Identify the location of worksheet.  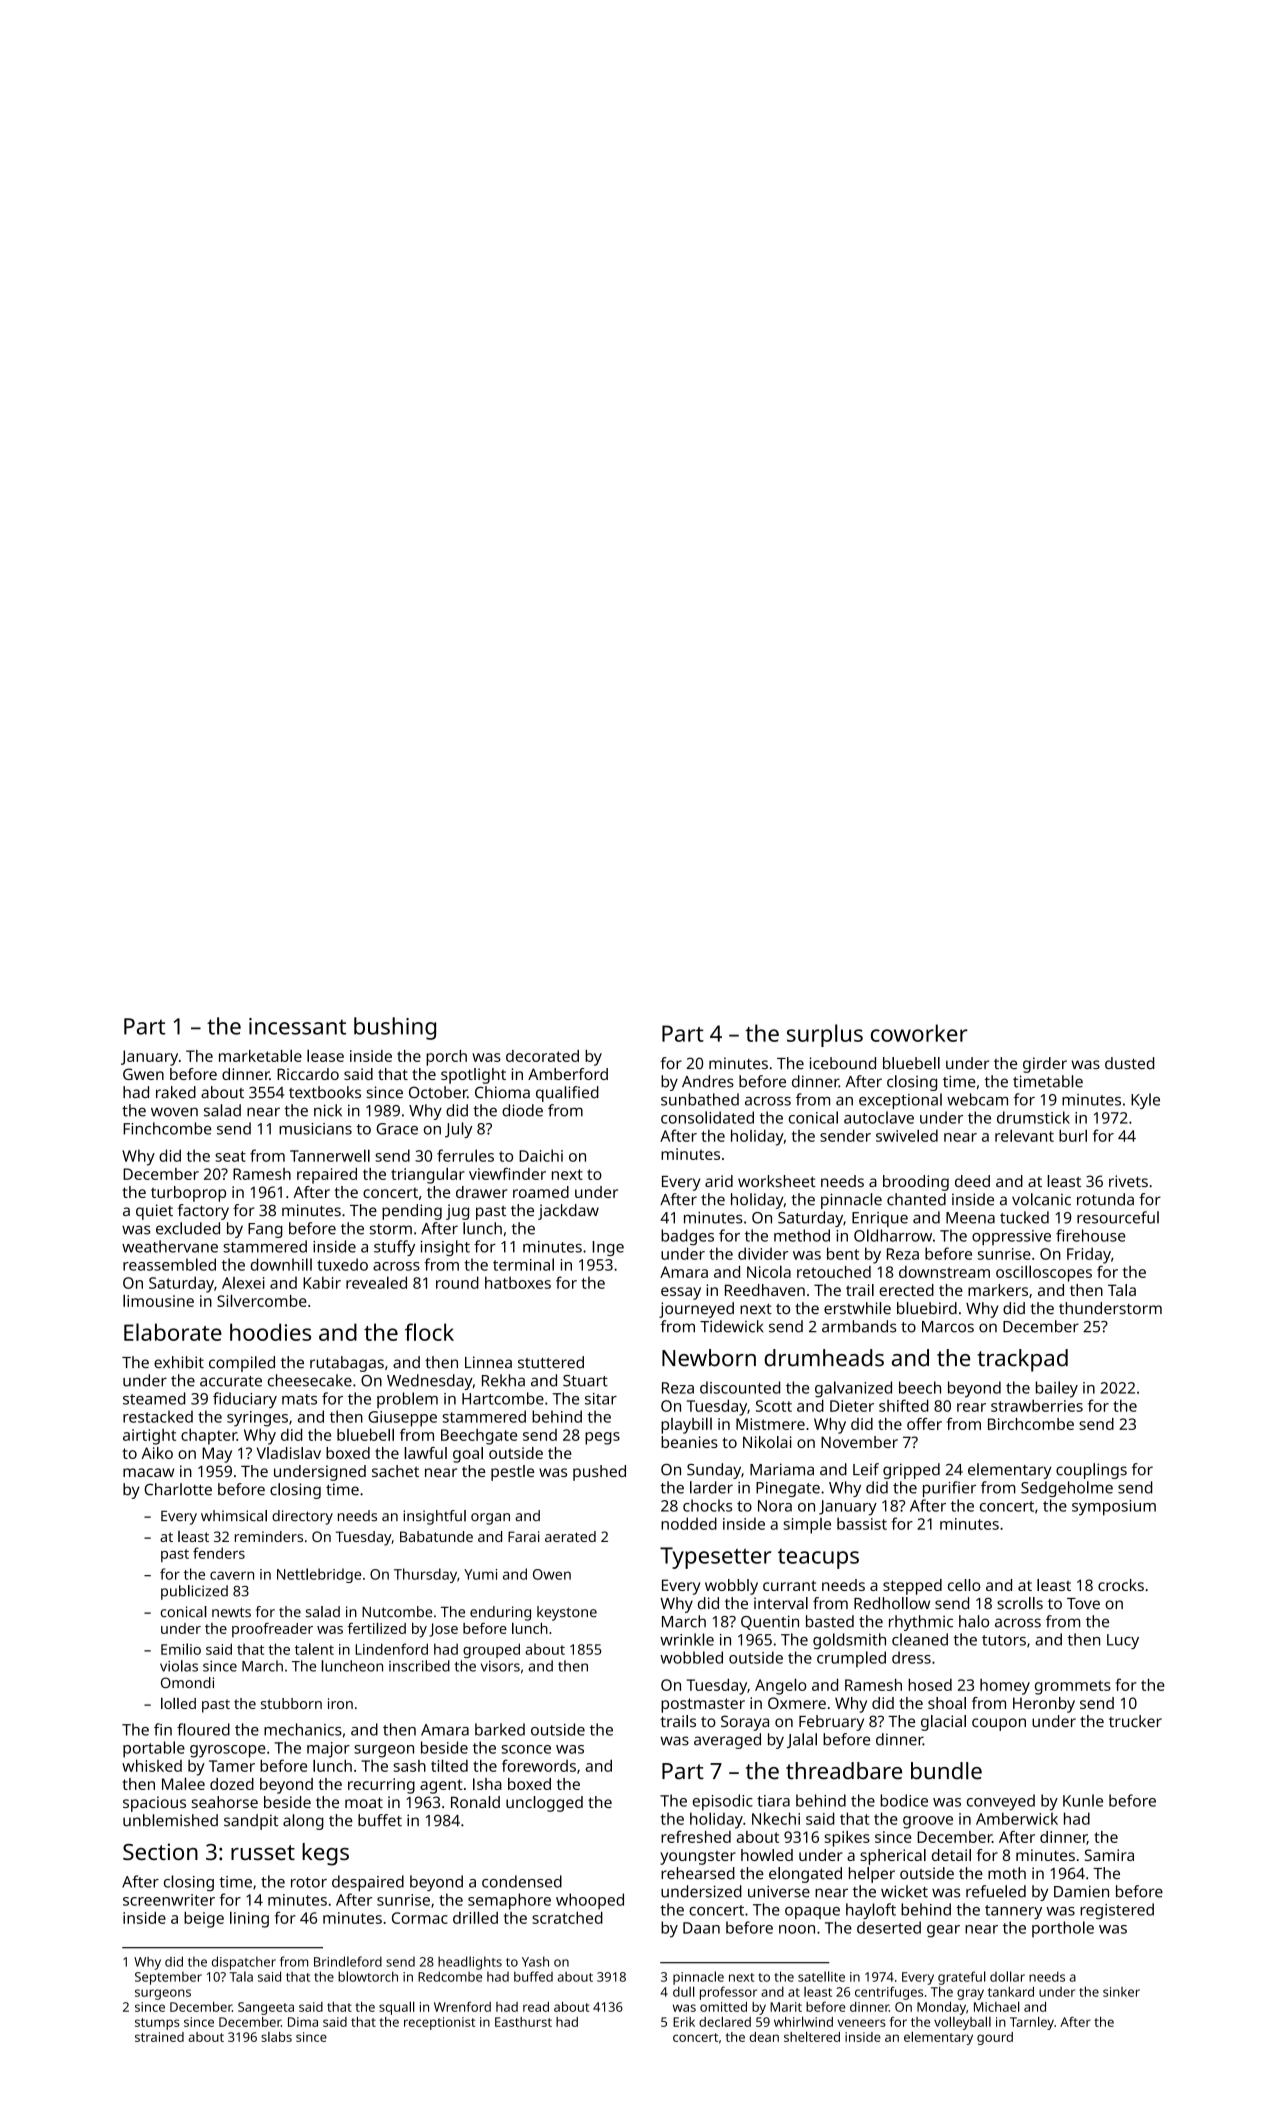
(777, 1181).
